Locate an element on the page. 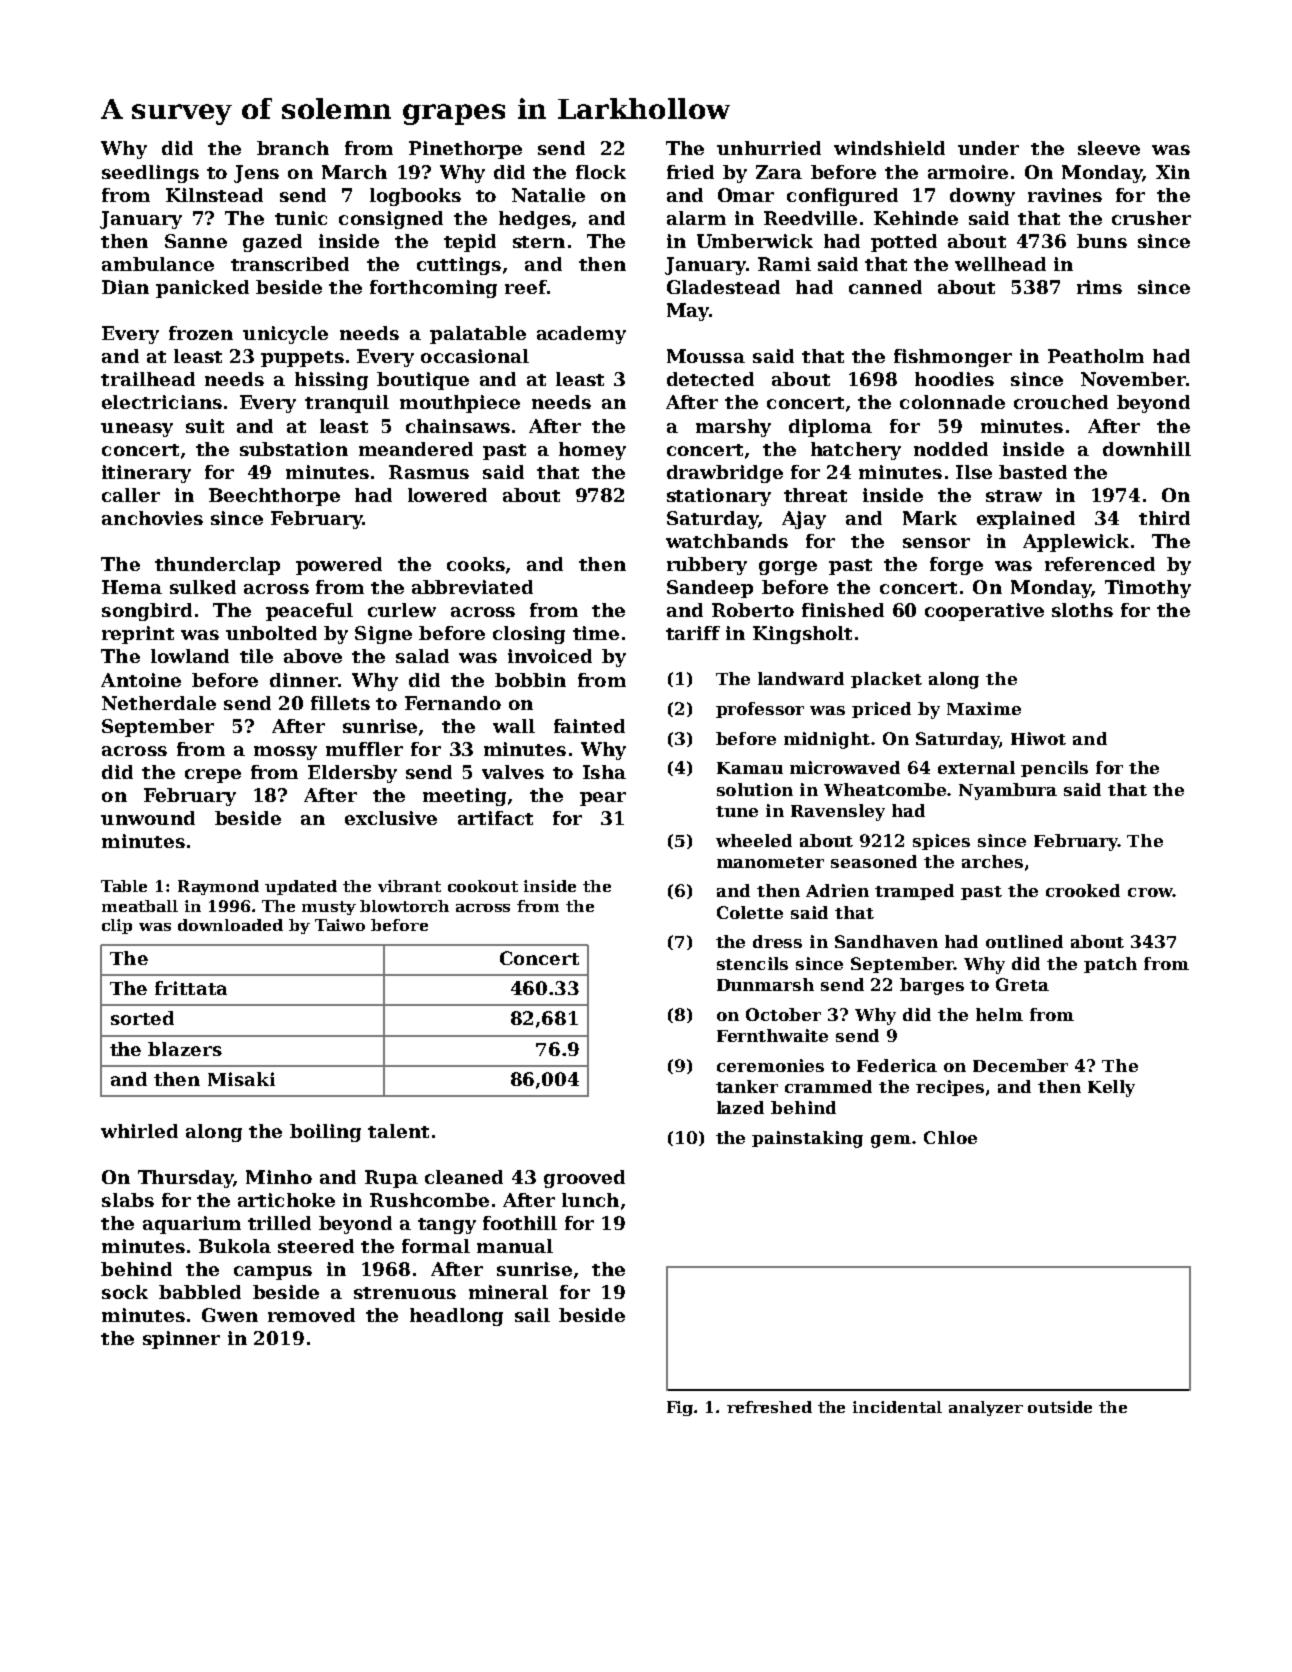 The height and width of the image is (1672, 1292). refreshed is located at coordinates (769, 1407).
